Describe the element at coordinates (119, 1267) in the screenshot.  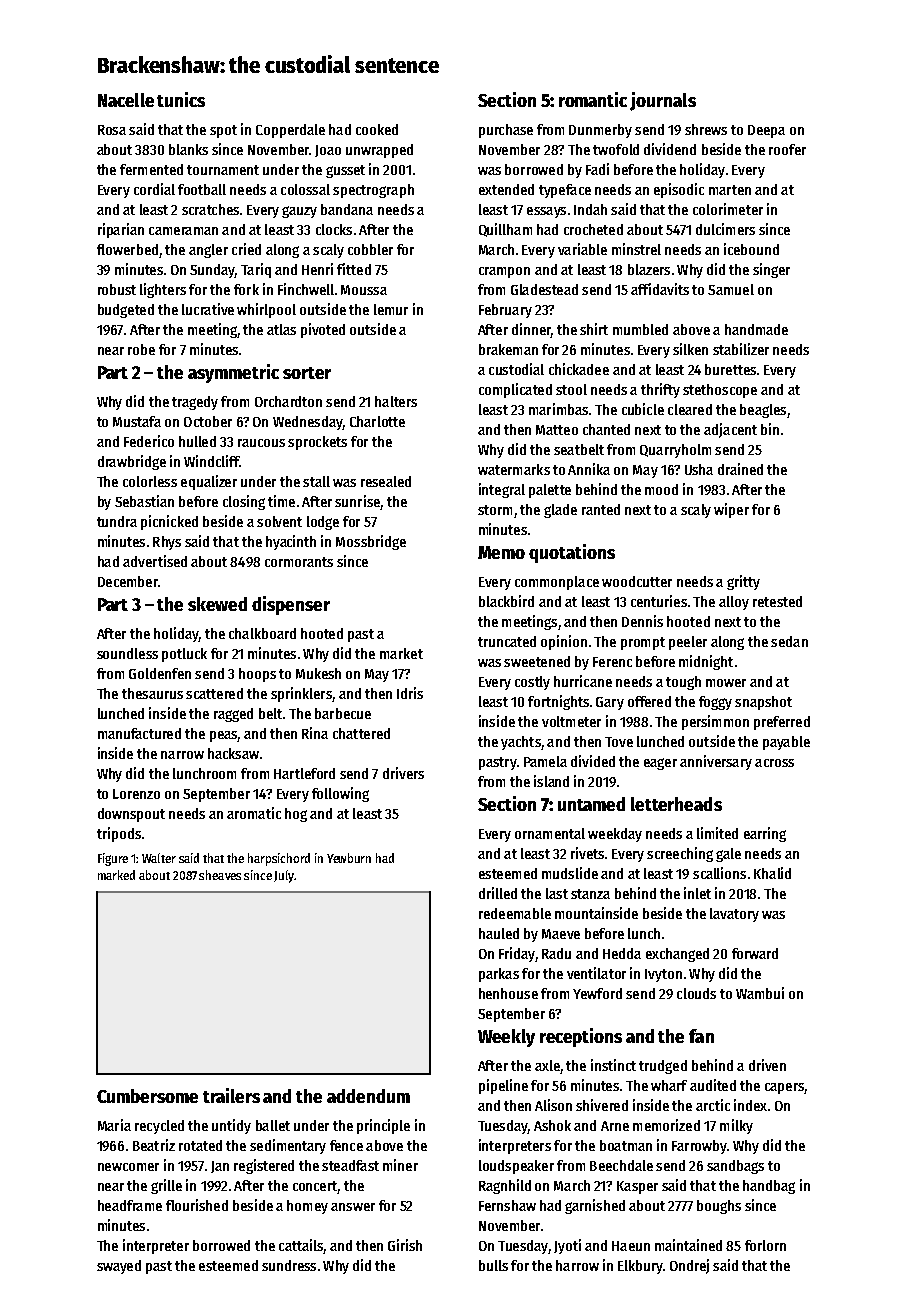
I see `swayed` at that location.
